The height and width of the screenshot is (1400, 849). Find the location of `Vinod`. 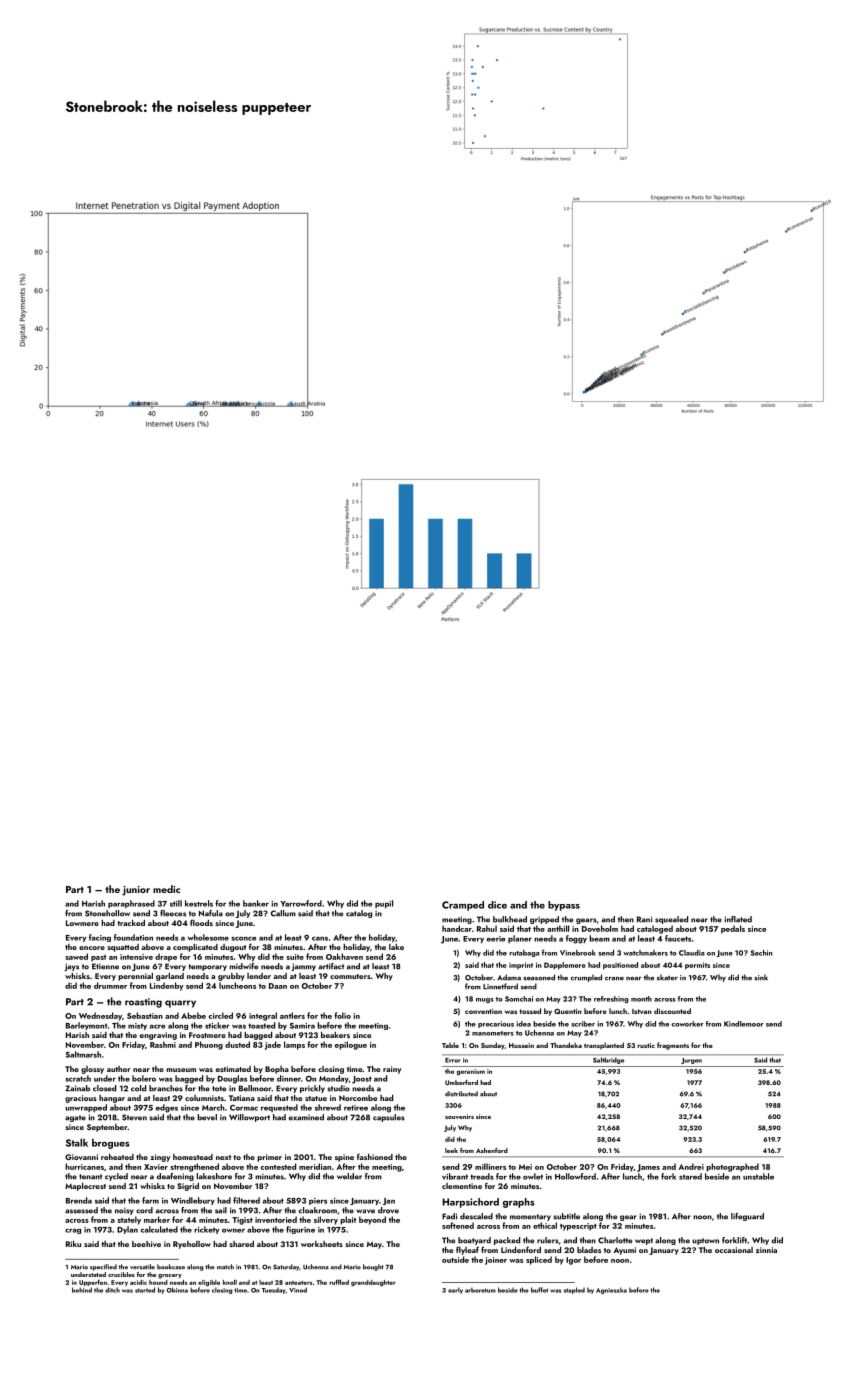

Vinod is located at coordinates (298, 1290).
